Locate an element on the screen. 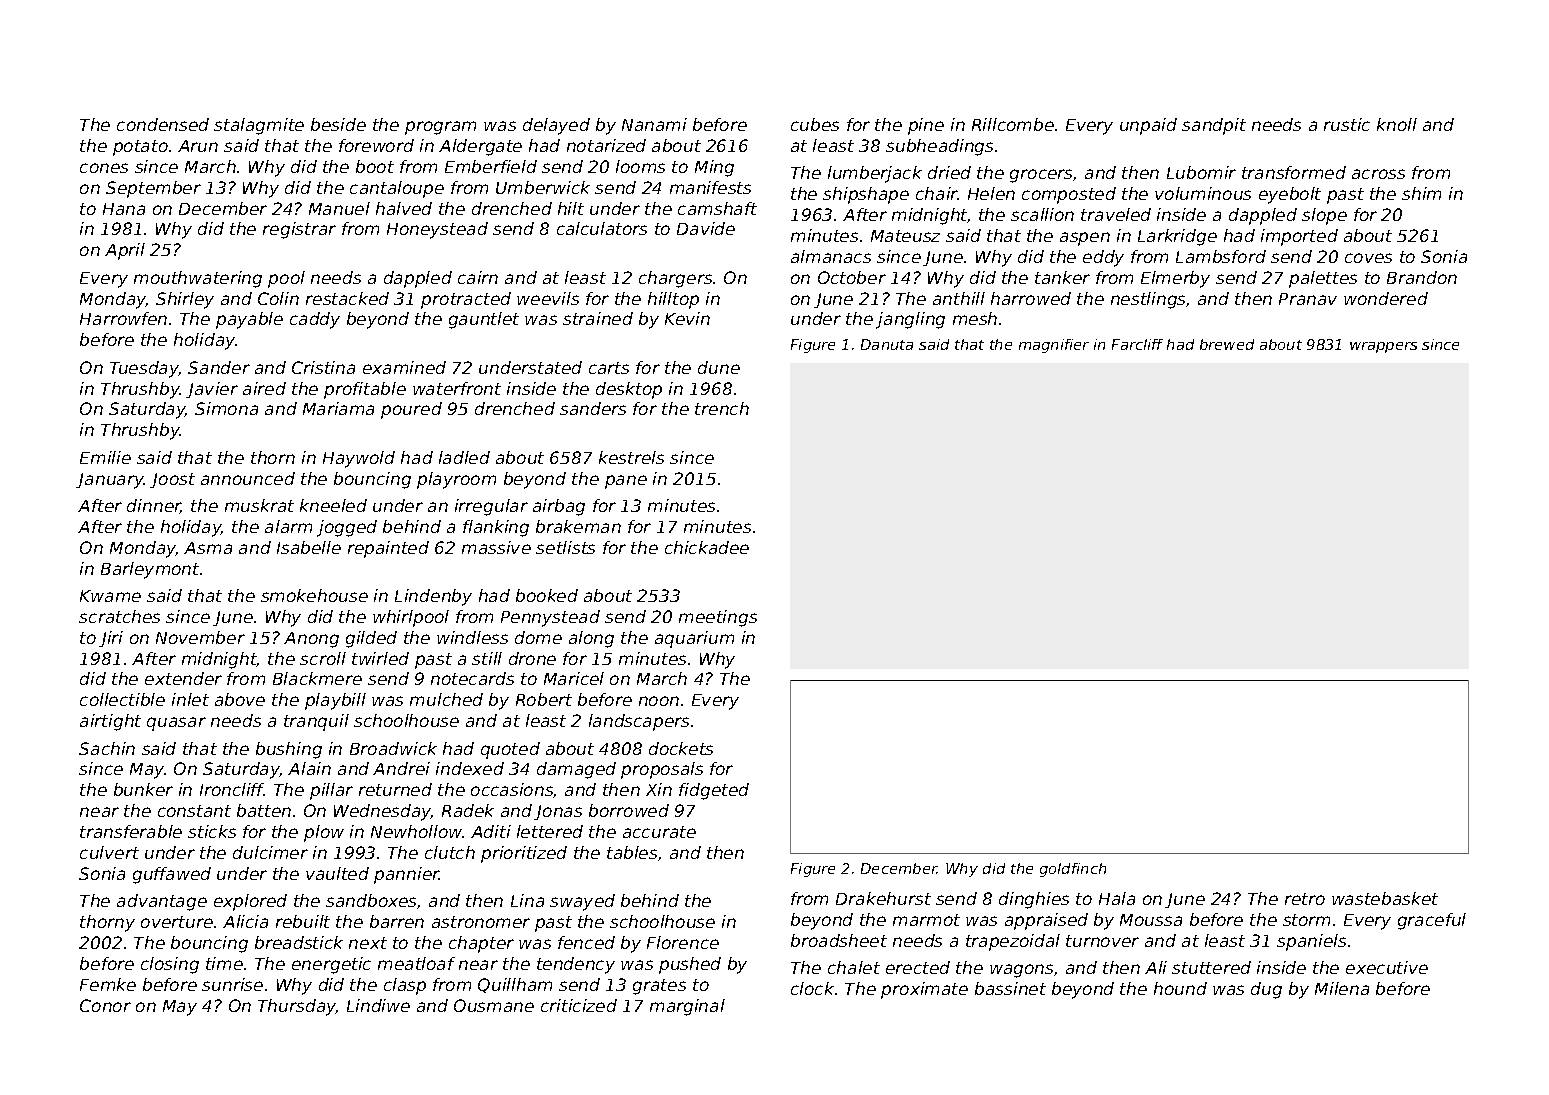 The width and height of the screenshot is (1549, 1095). wrappers is located at coordinates (1383, 347).
